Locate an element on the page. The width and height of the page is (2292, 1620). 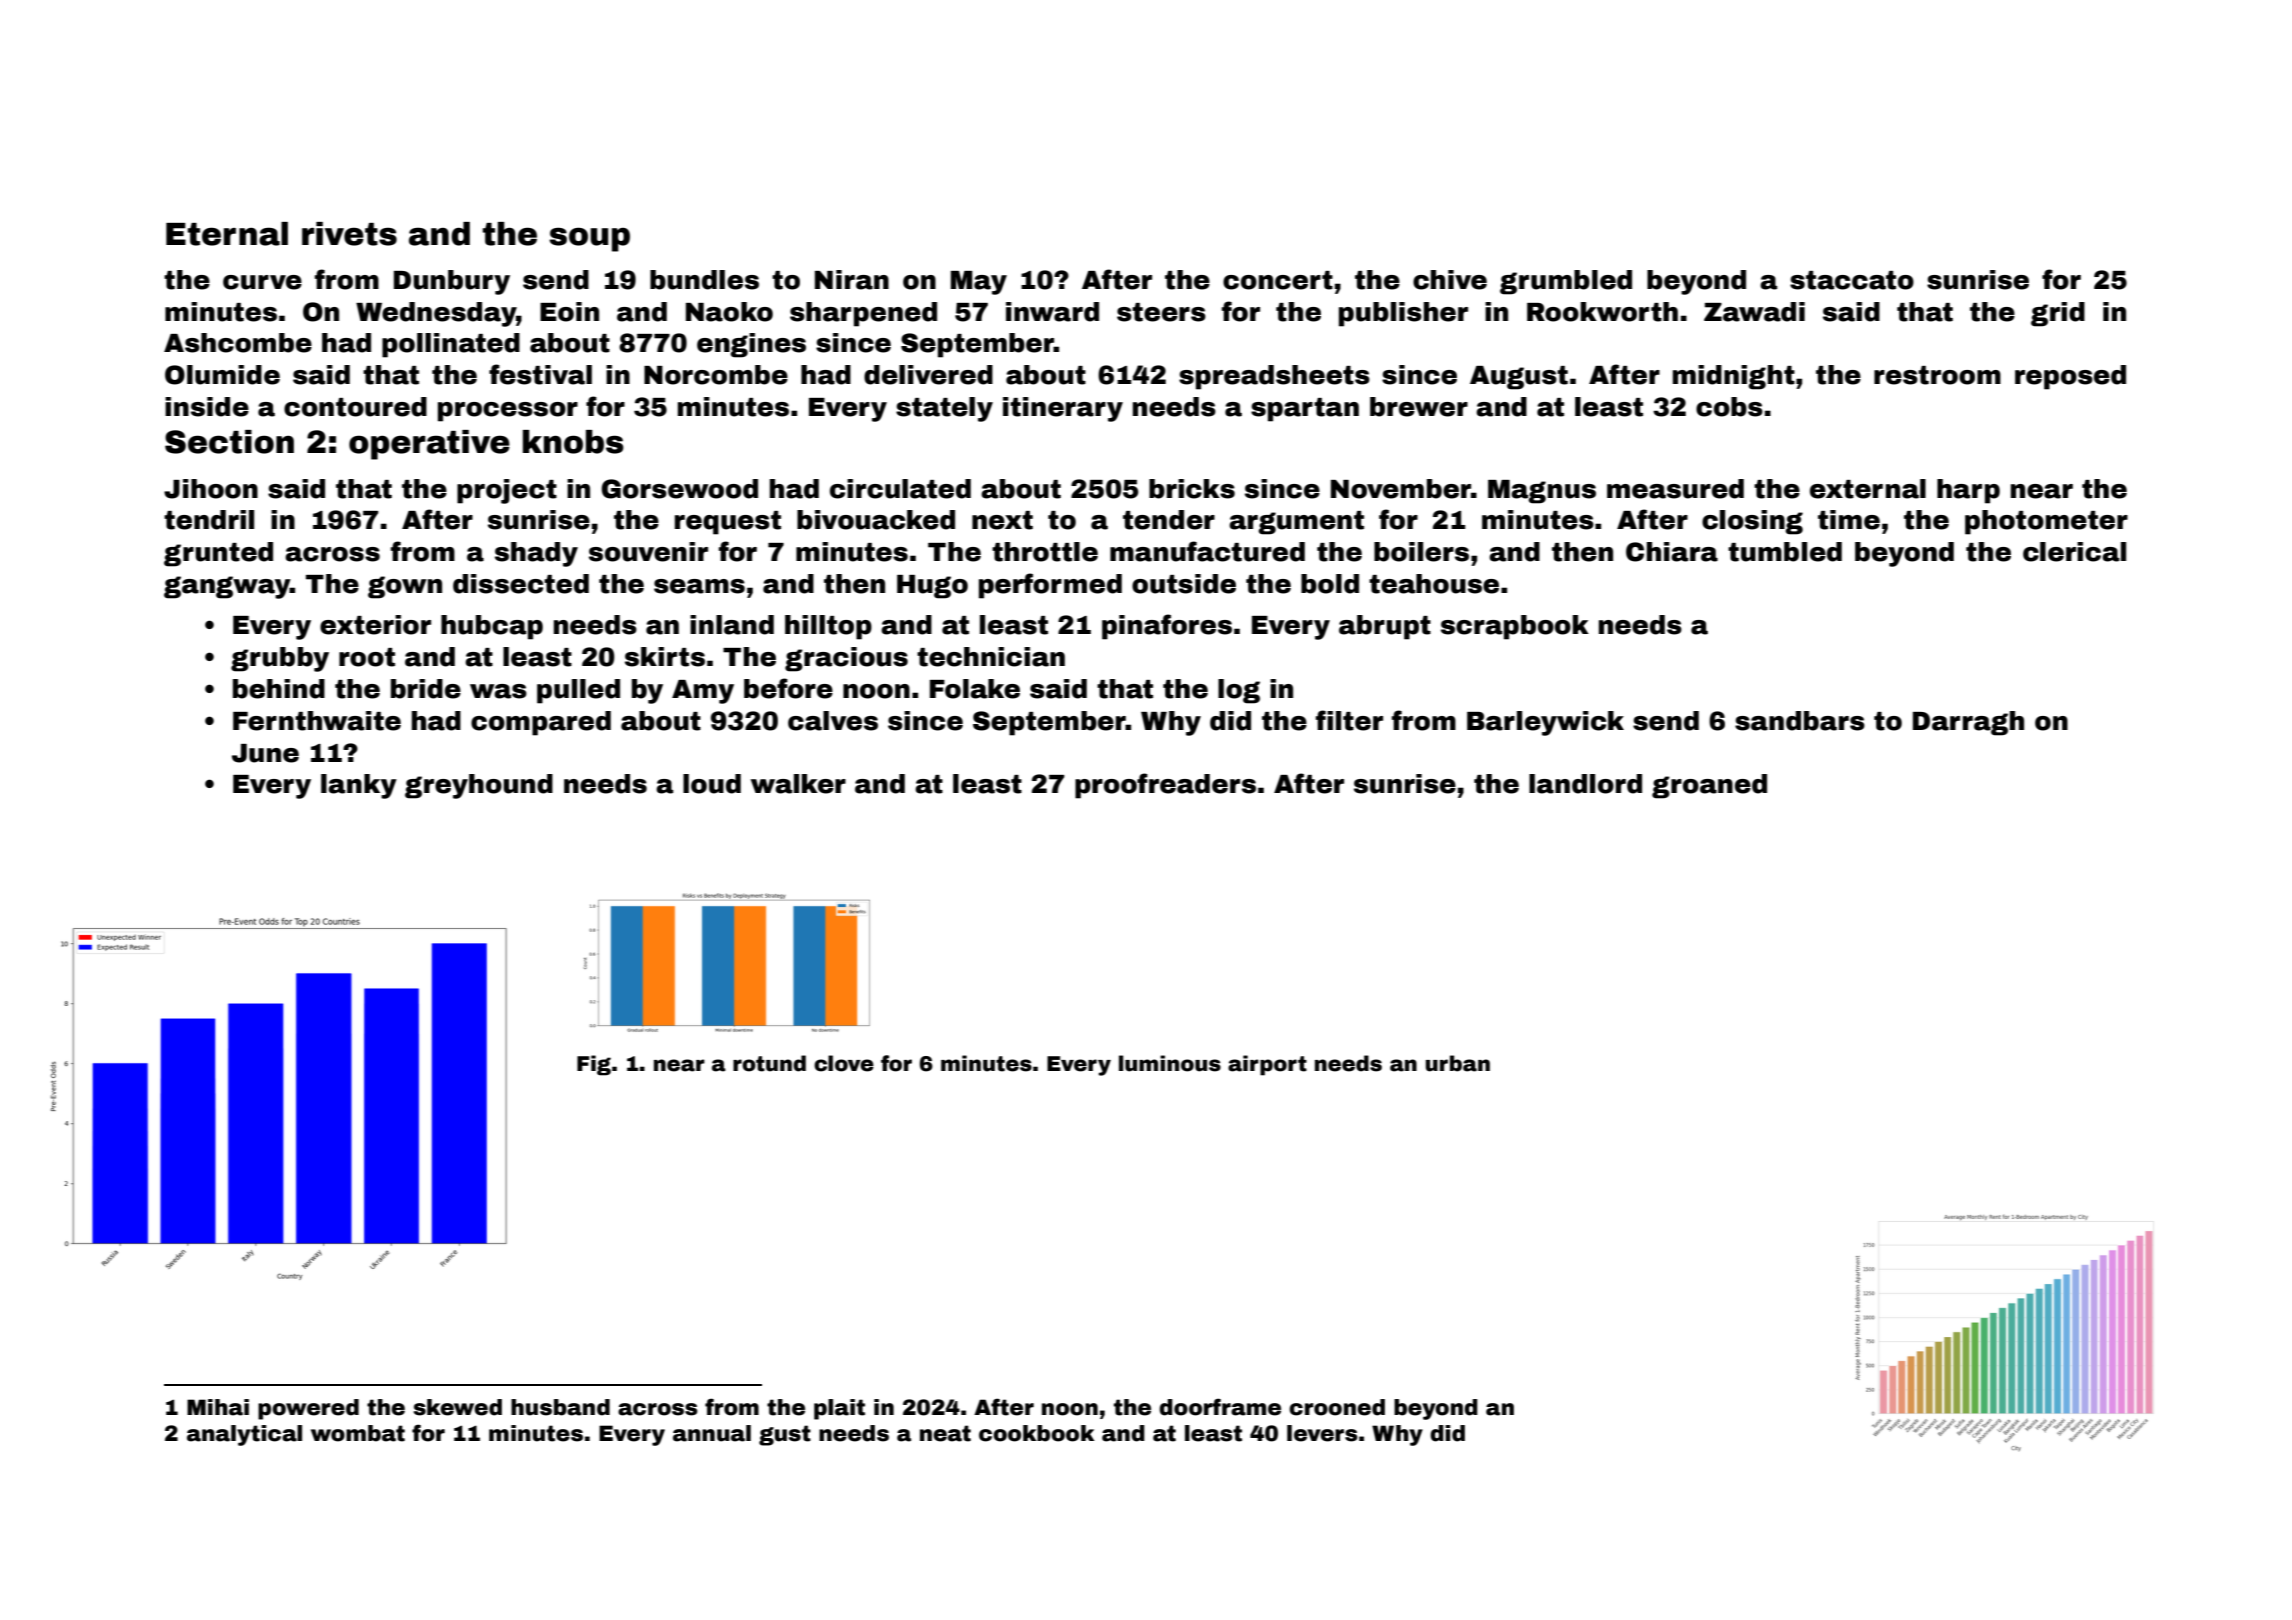
steers is located at coordinates (1161, 312).
